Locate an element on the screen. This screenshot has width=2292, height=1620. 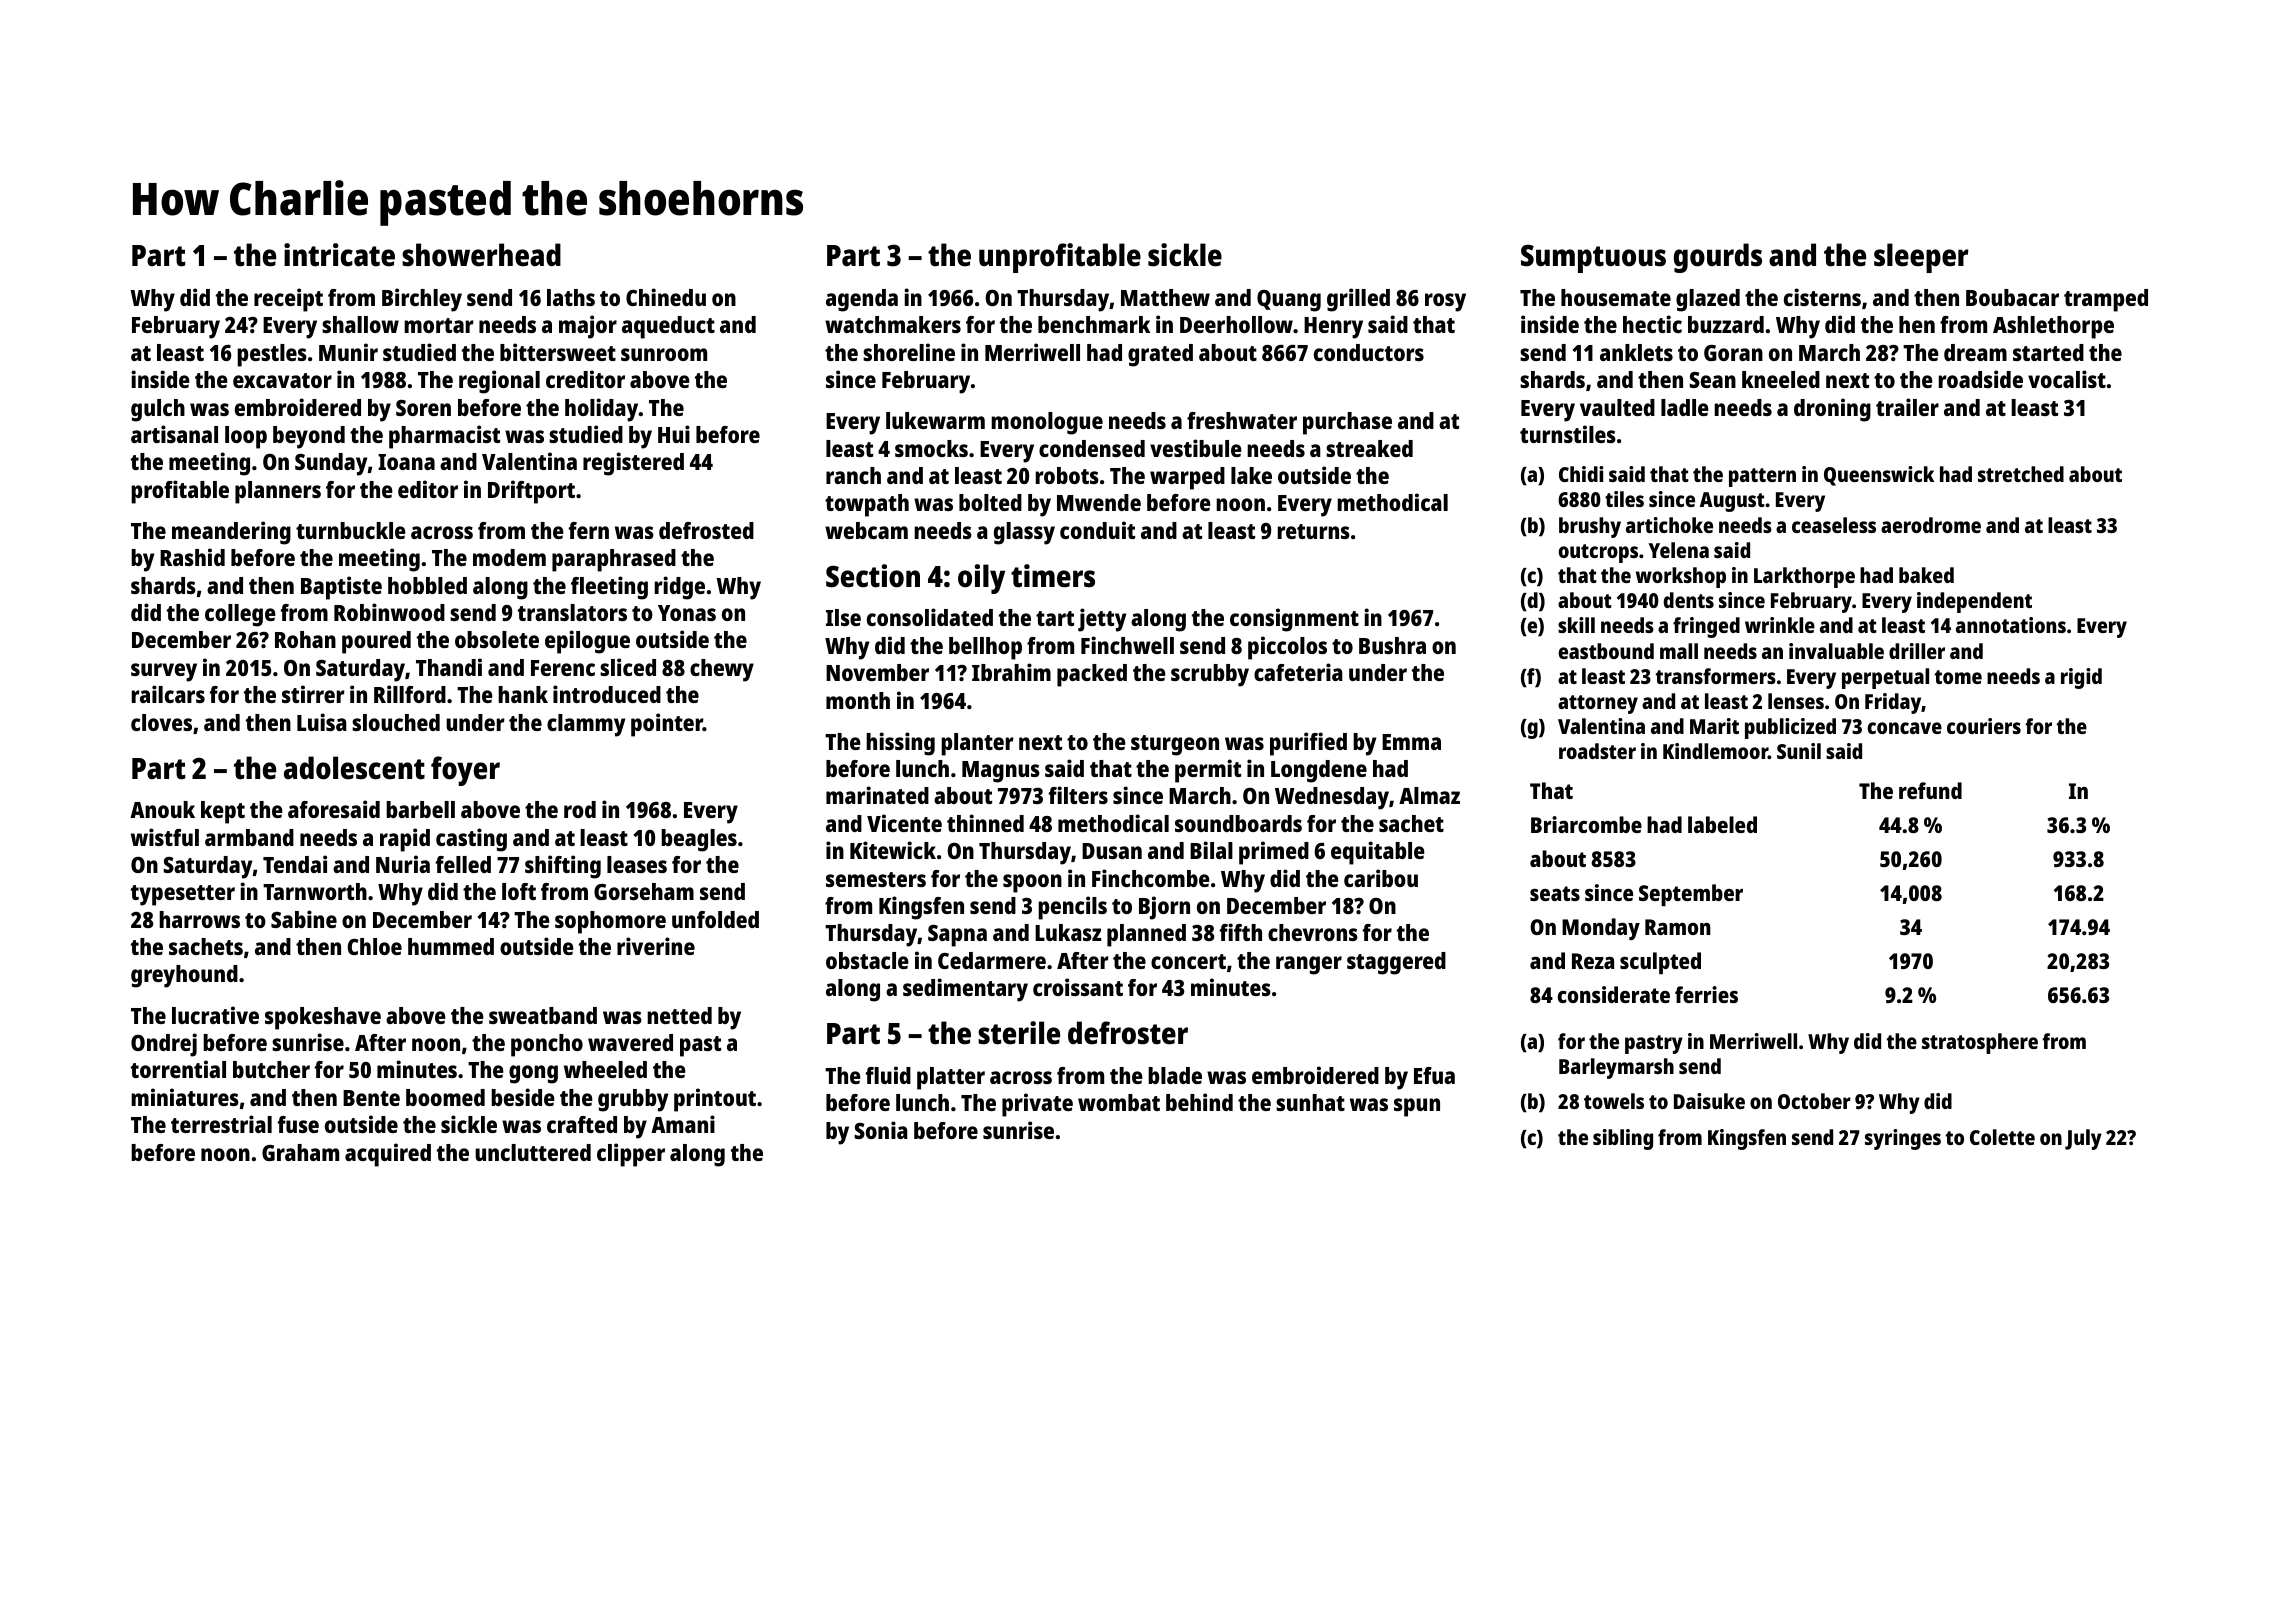
Graham is located at coordinates (300, 1152).
